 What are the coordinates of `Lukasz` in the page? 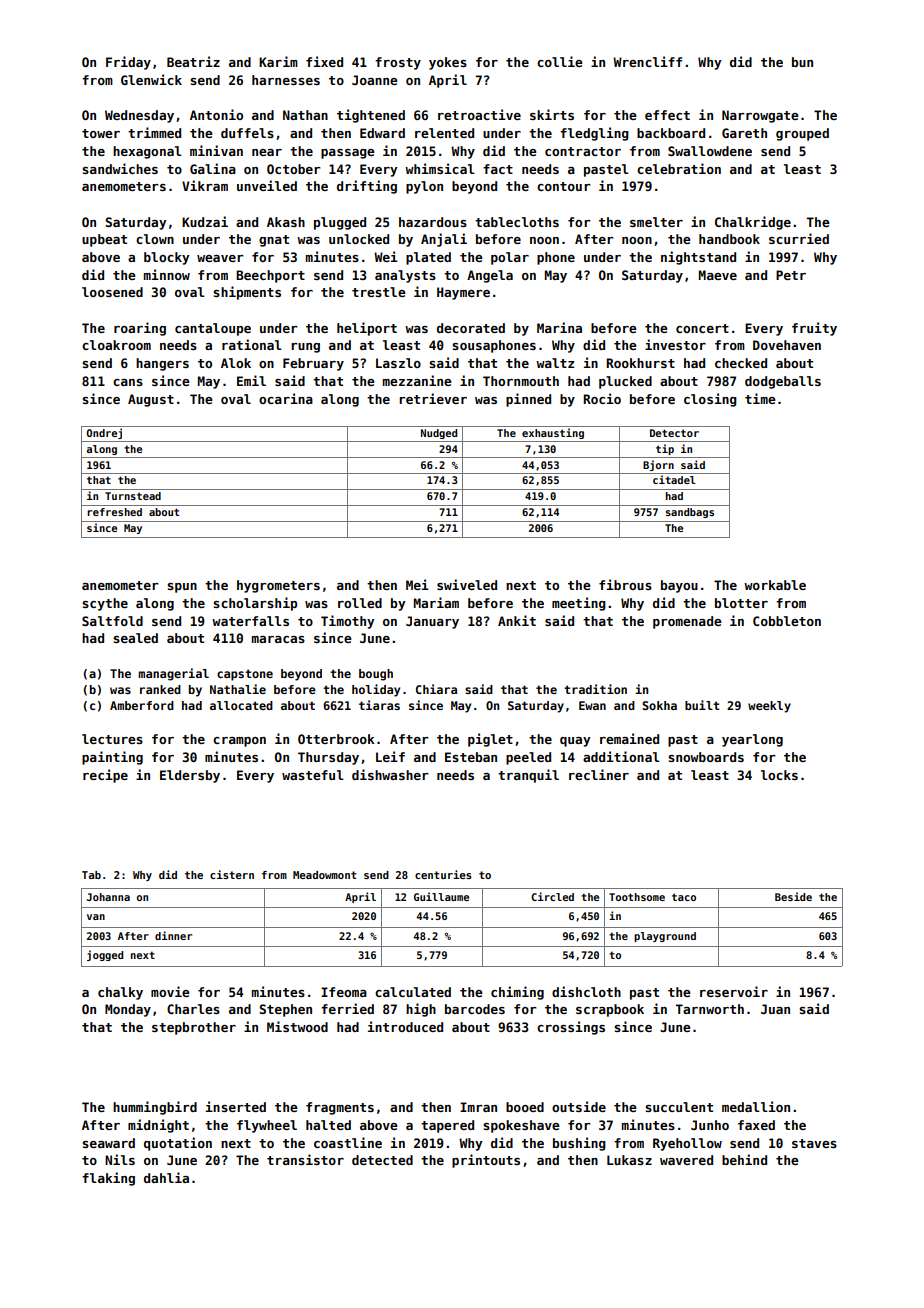 It's located at (629, 1160).
